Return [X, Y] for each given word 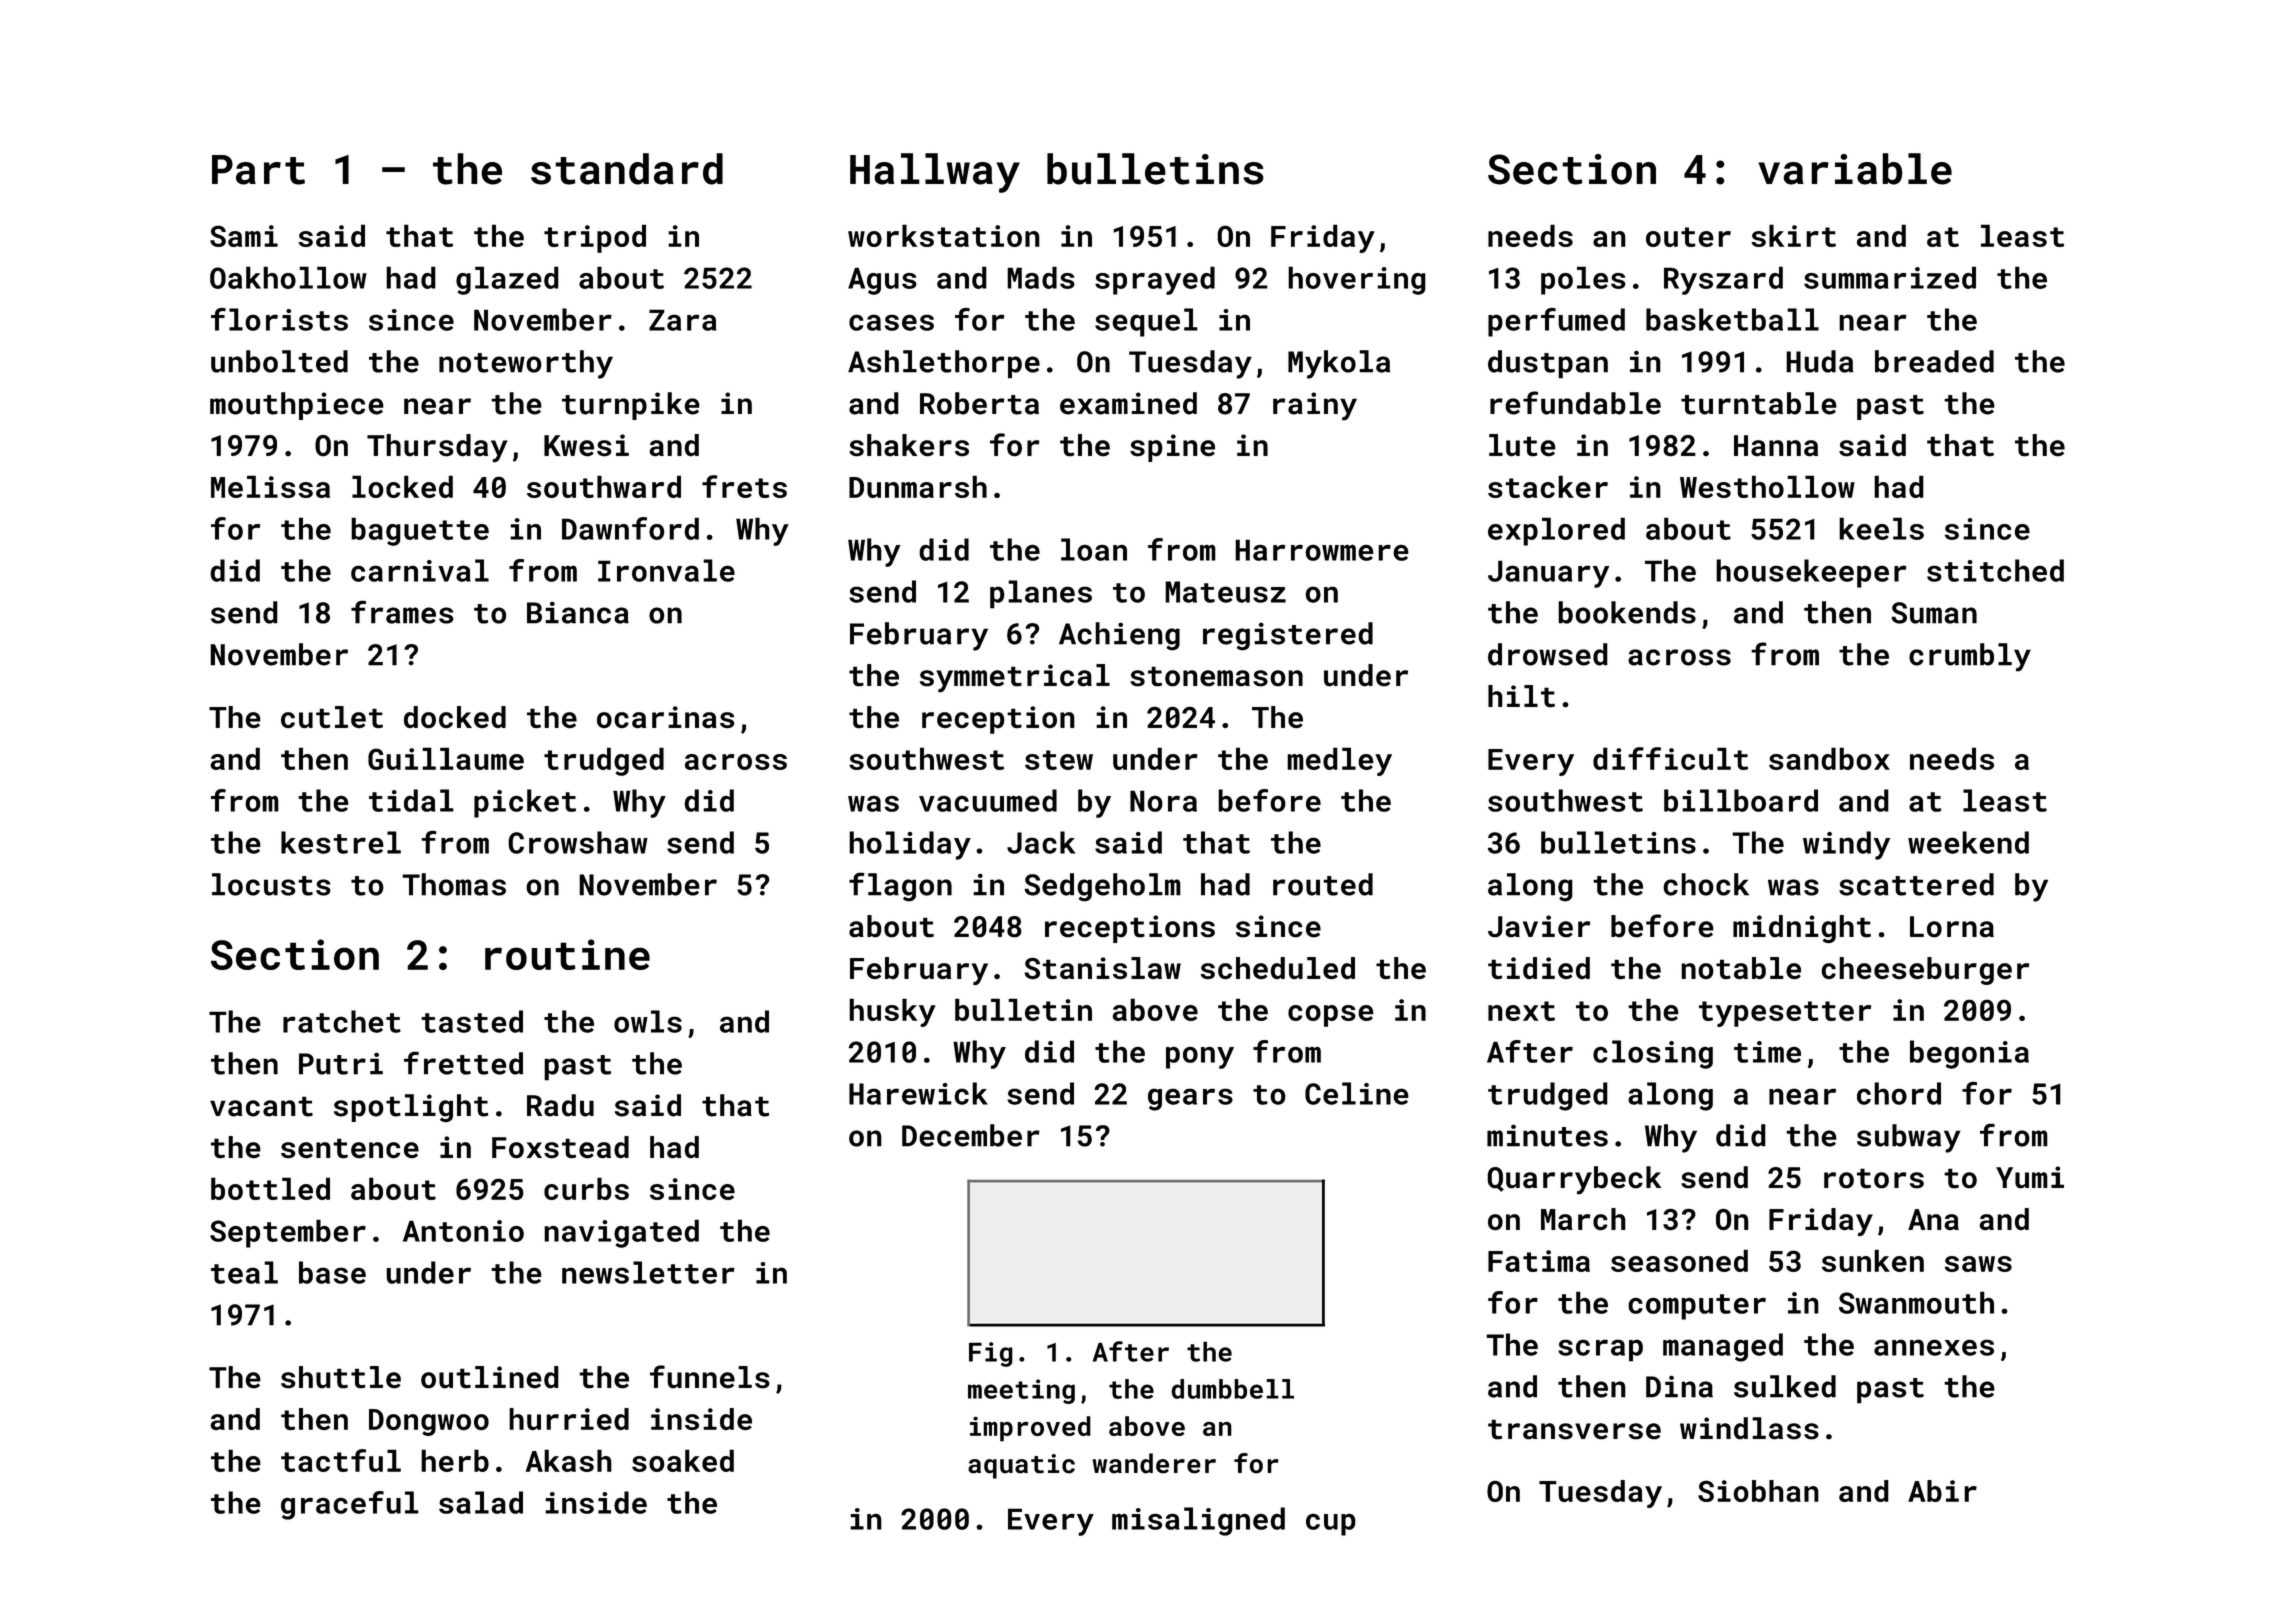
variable [1855, 169]
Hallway [935, 173]
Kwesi [586, 445]
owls [648, 1021]
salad [481, 1502]
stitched [1995, 570]
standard [627, 169]
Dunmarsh [918, 486]
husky [892, 1012]
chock [1706, 884]
